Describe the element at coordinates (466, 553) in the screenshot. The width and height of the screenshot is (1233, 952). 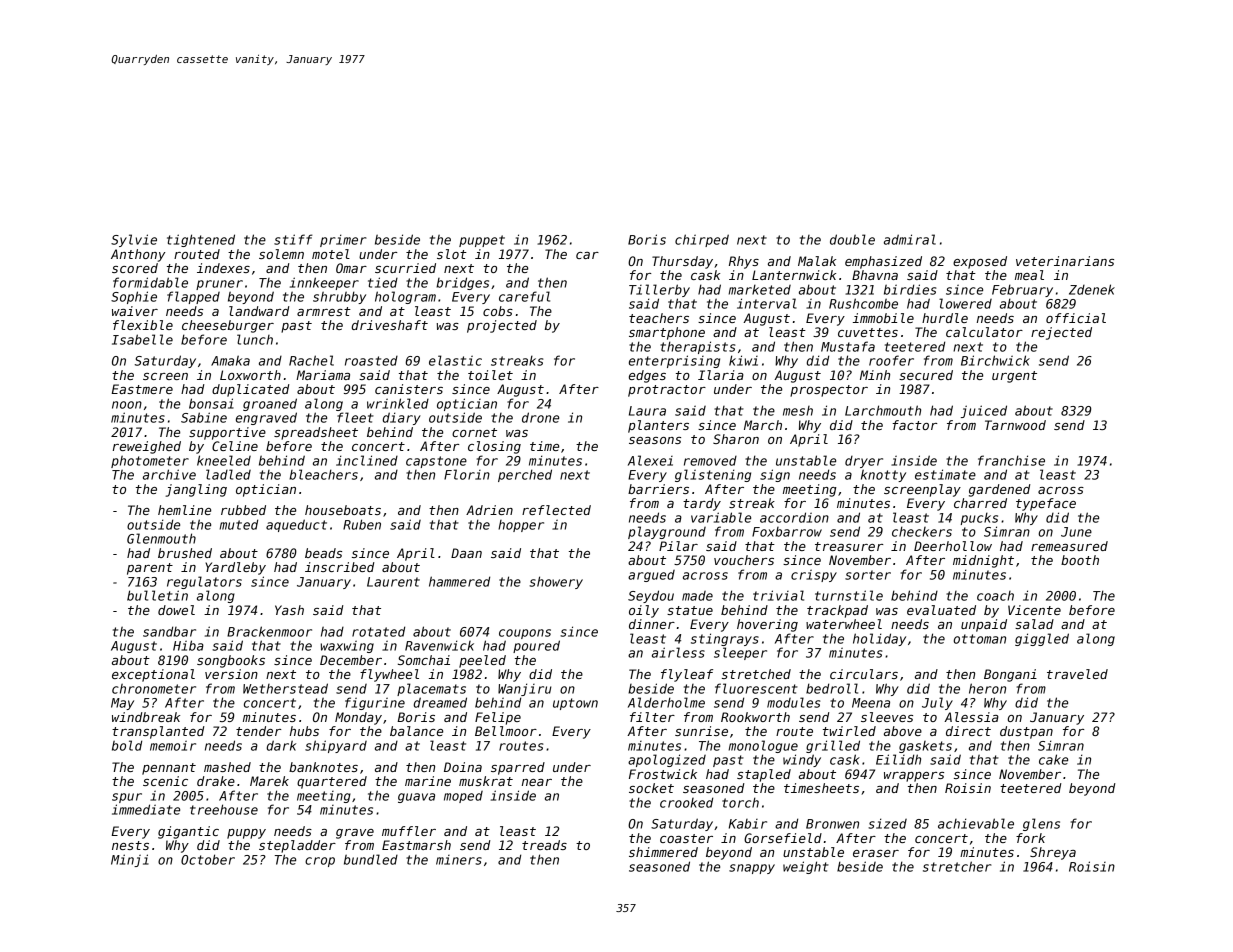
I see `Daan` at that location.
